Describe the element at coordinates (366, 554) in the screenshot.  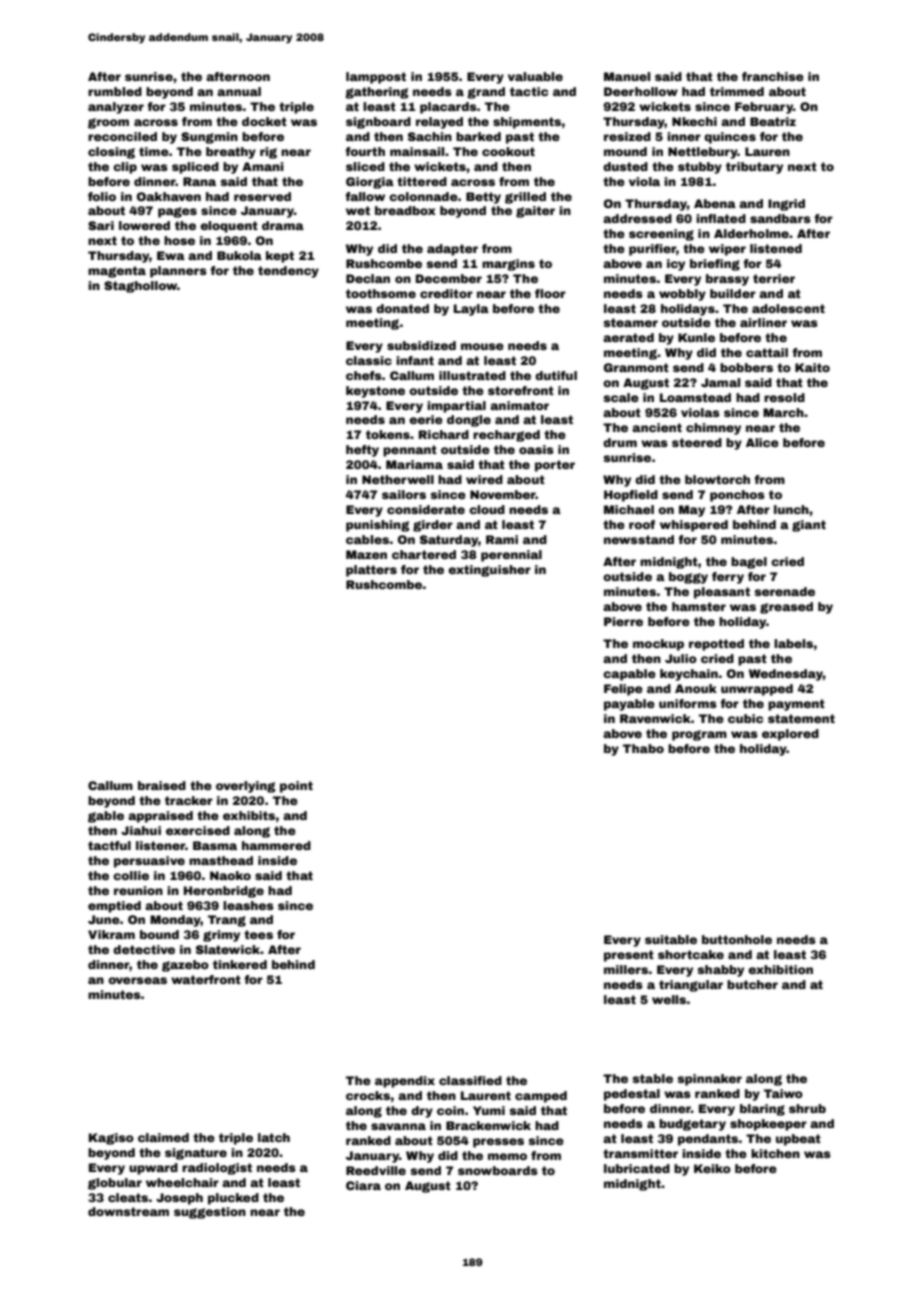
I see `Mazen` at that location.
